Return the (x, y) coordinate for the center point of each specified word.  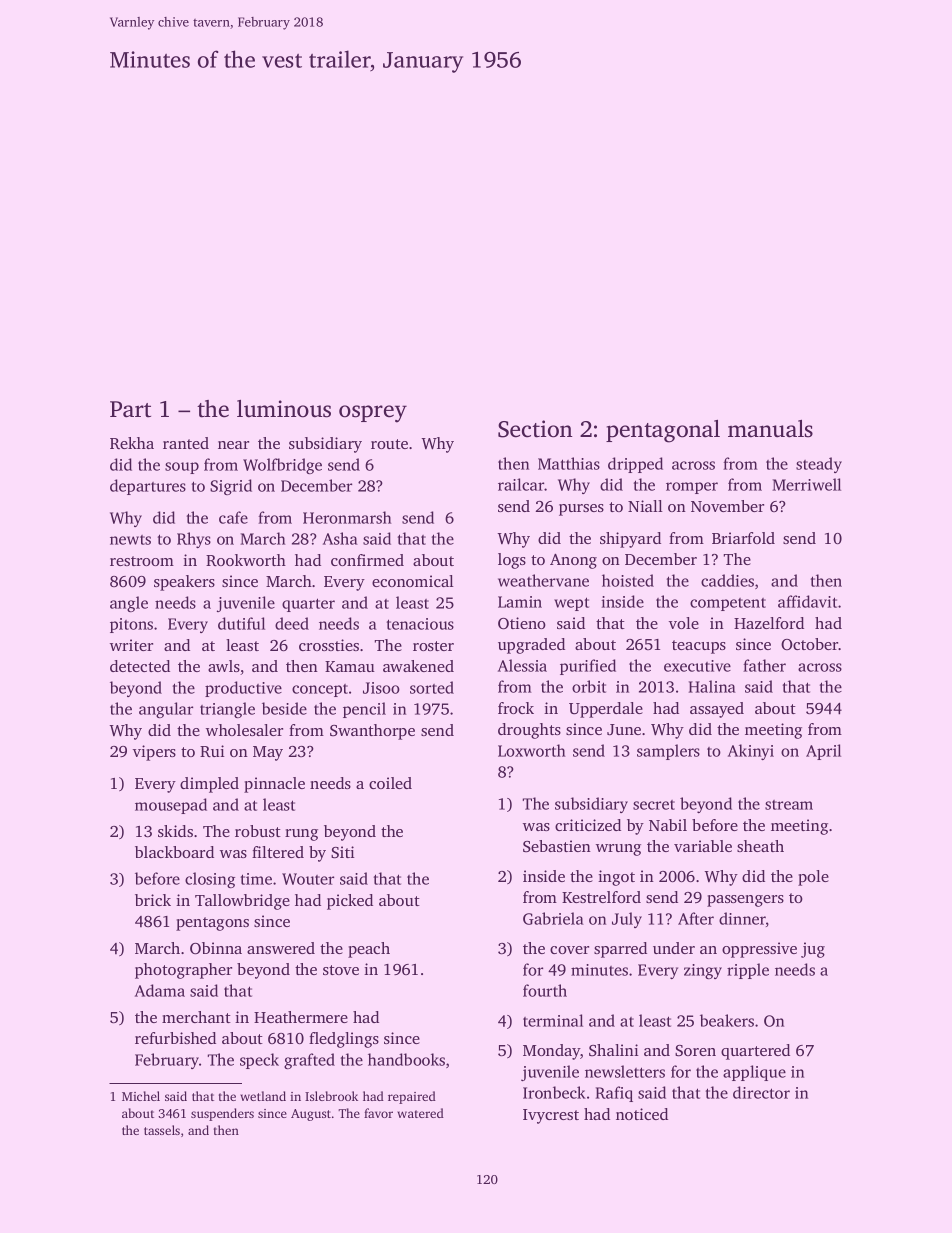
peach (369, 950)
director (761, 1092)
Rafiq (614, 1094)
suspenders (222, 1114)
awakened (418, 666)
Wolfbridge (282, 466)
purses (581, 510)
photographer (183, 971)
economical (413, 581)
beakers (727, 1020)
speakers (184, 583)
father (764, 665)
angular (166, 710)
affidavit (807, 601)
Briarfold (743, 538)
